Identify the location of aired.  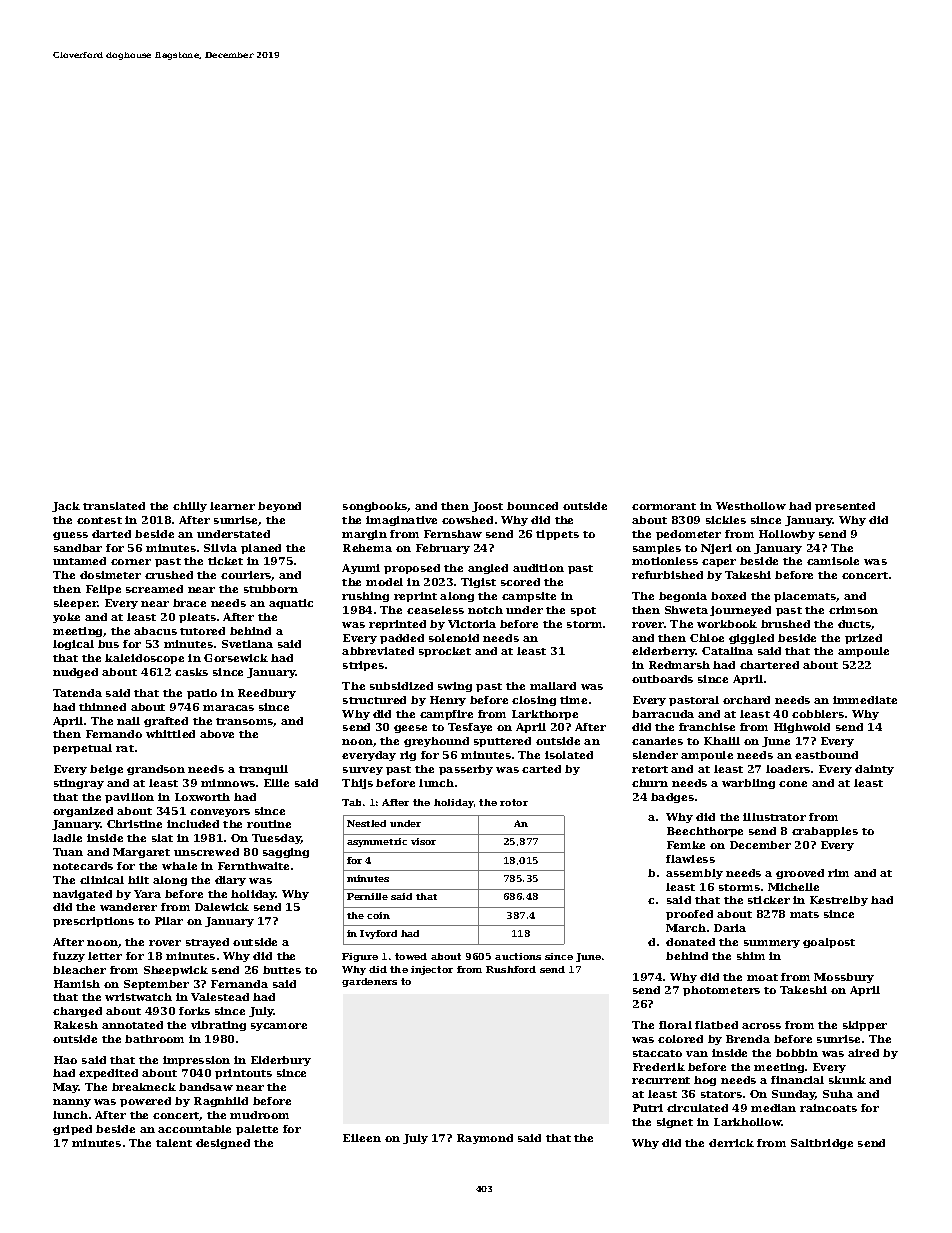
(863, 1053).
